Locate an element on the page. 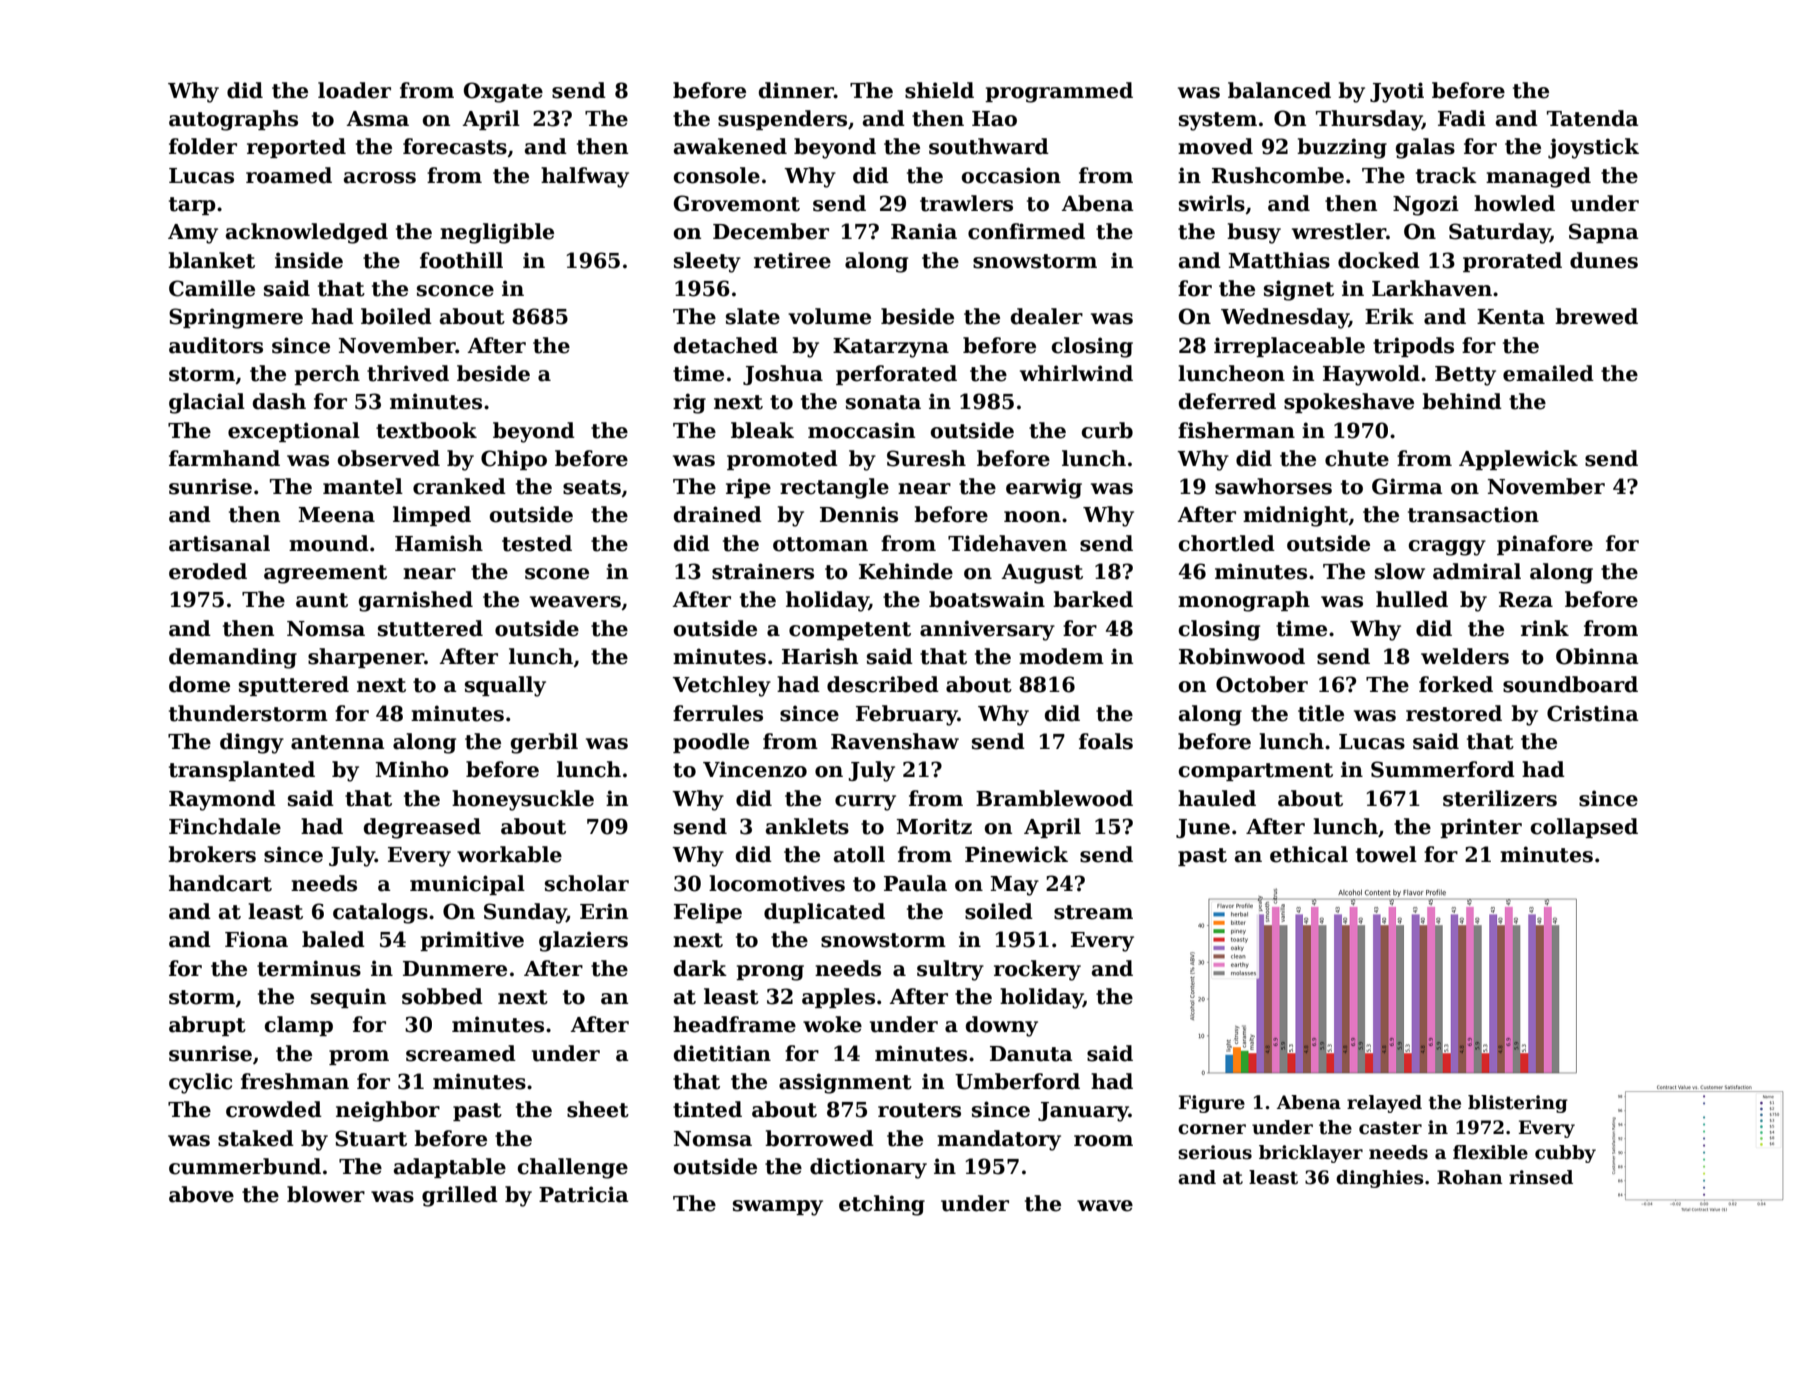 This document has width=1807, height=1396. Cristina is located at coordinates (1593, 713).
